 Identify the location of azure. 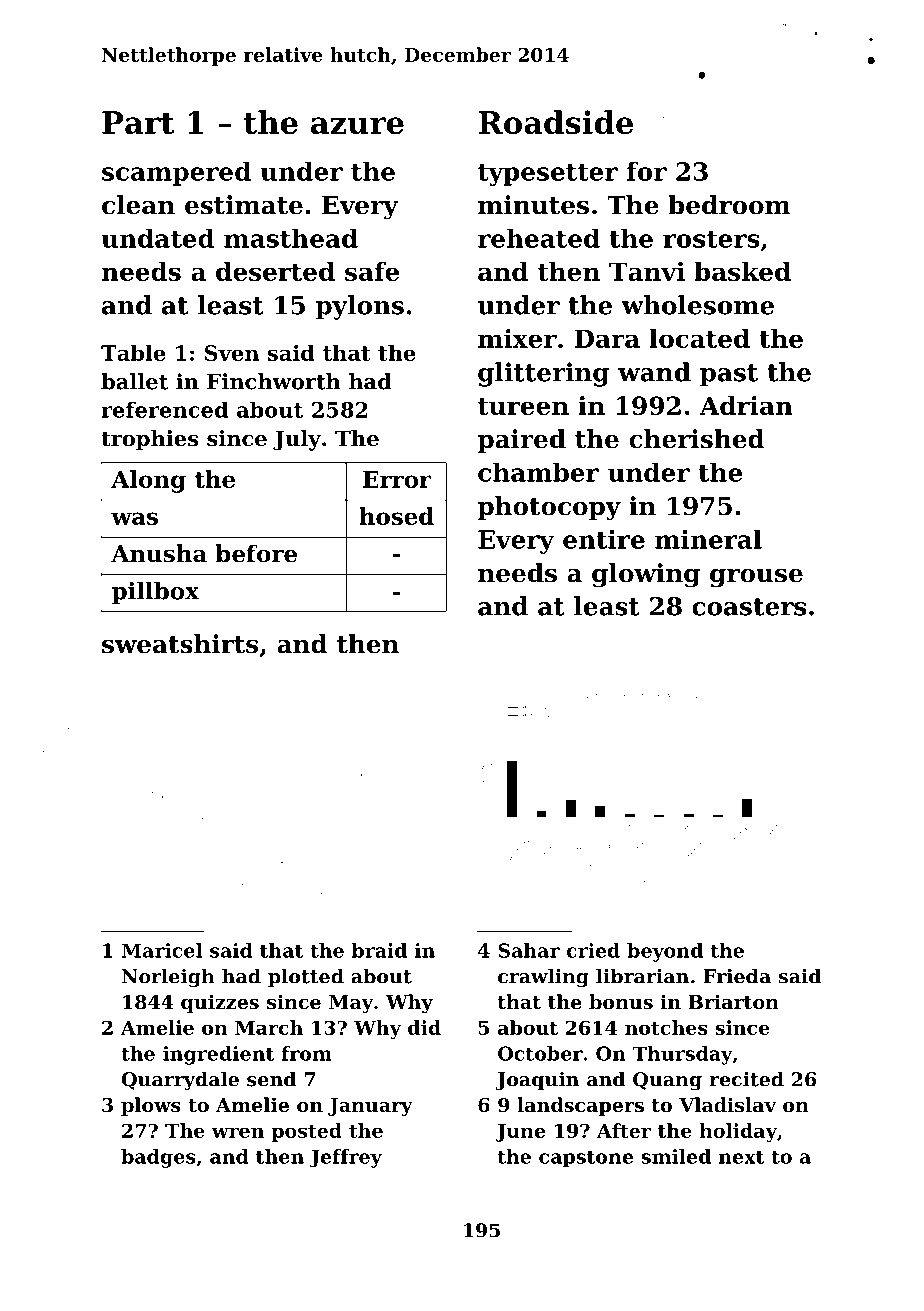
(357, 125).
